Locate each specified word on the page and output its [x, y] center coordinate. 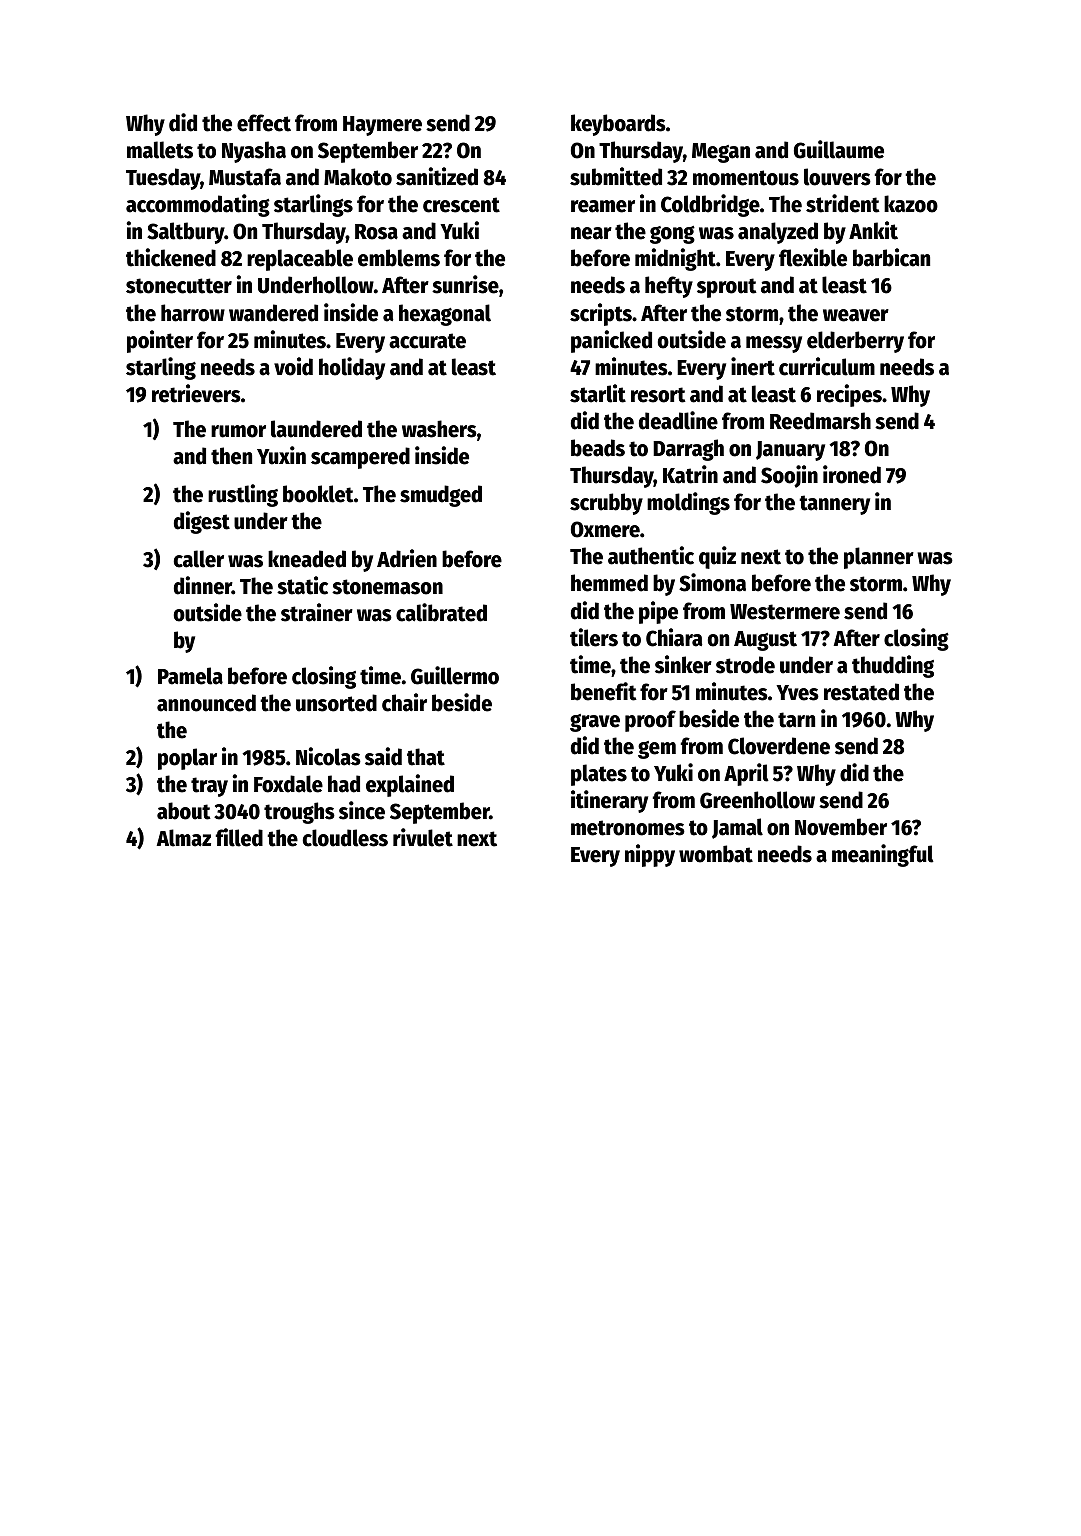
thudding [893, 666]
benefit [604, 691]
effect [264, 123]
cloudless [345, 838]
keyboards [618, 125]
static [302, 585]
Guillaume [839, 149]
